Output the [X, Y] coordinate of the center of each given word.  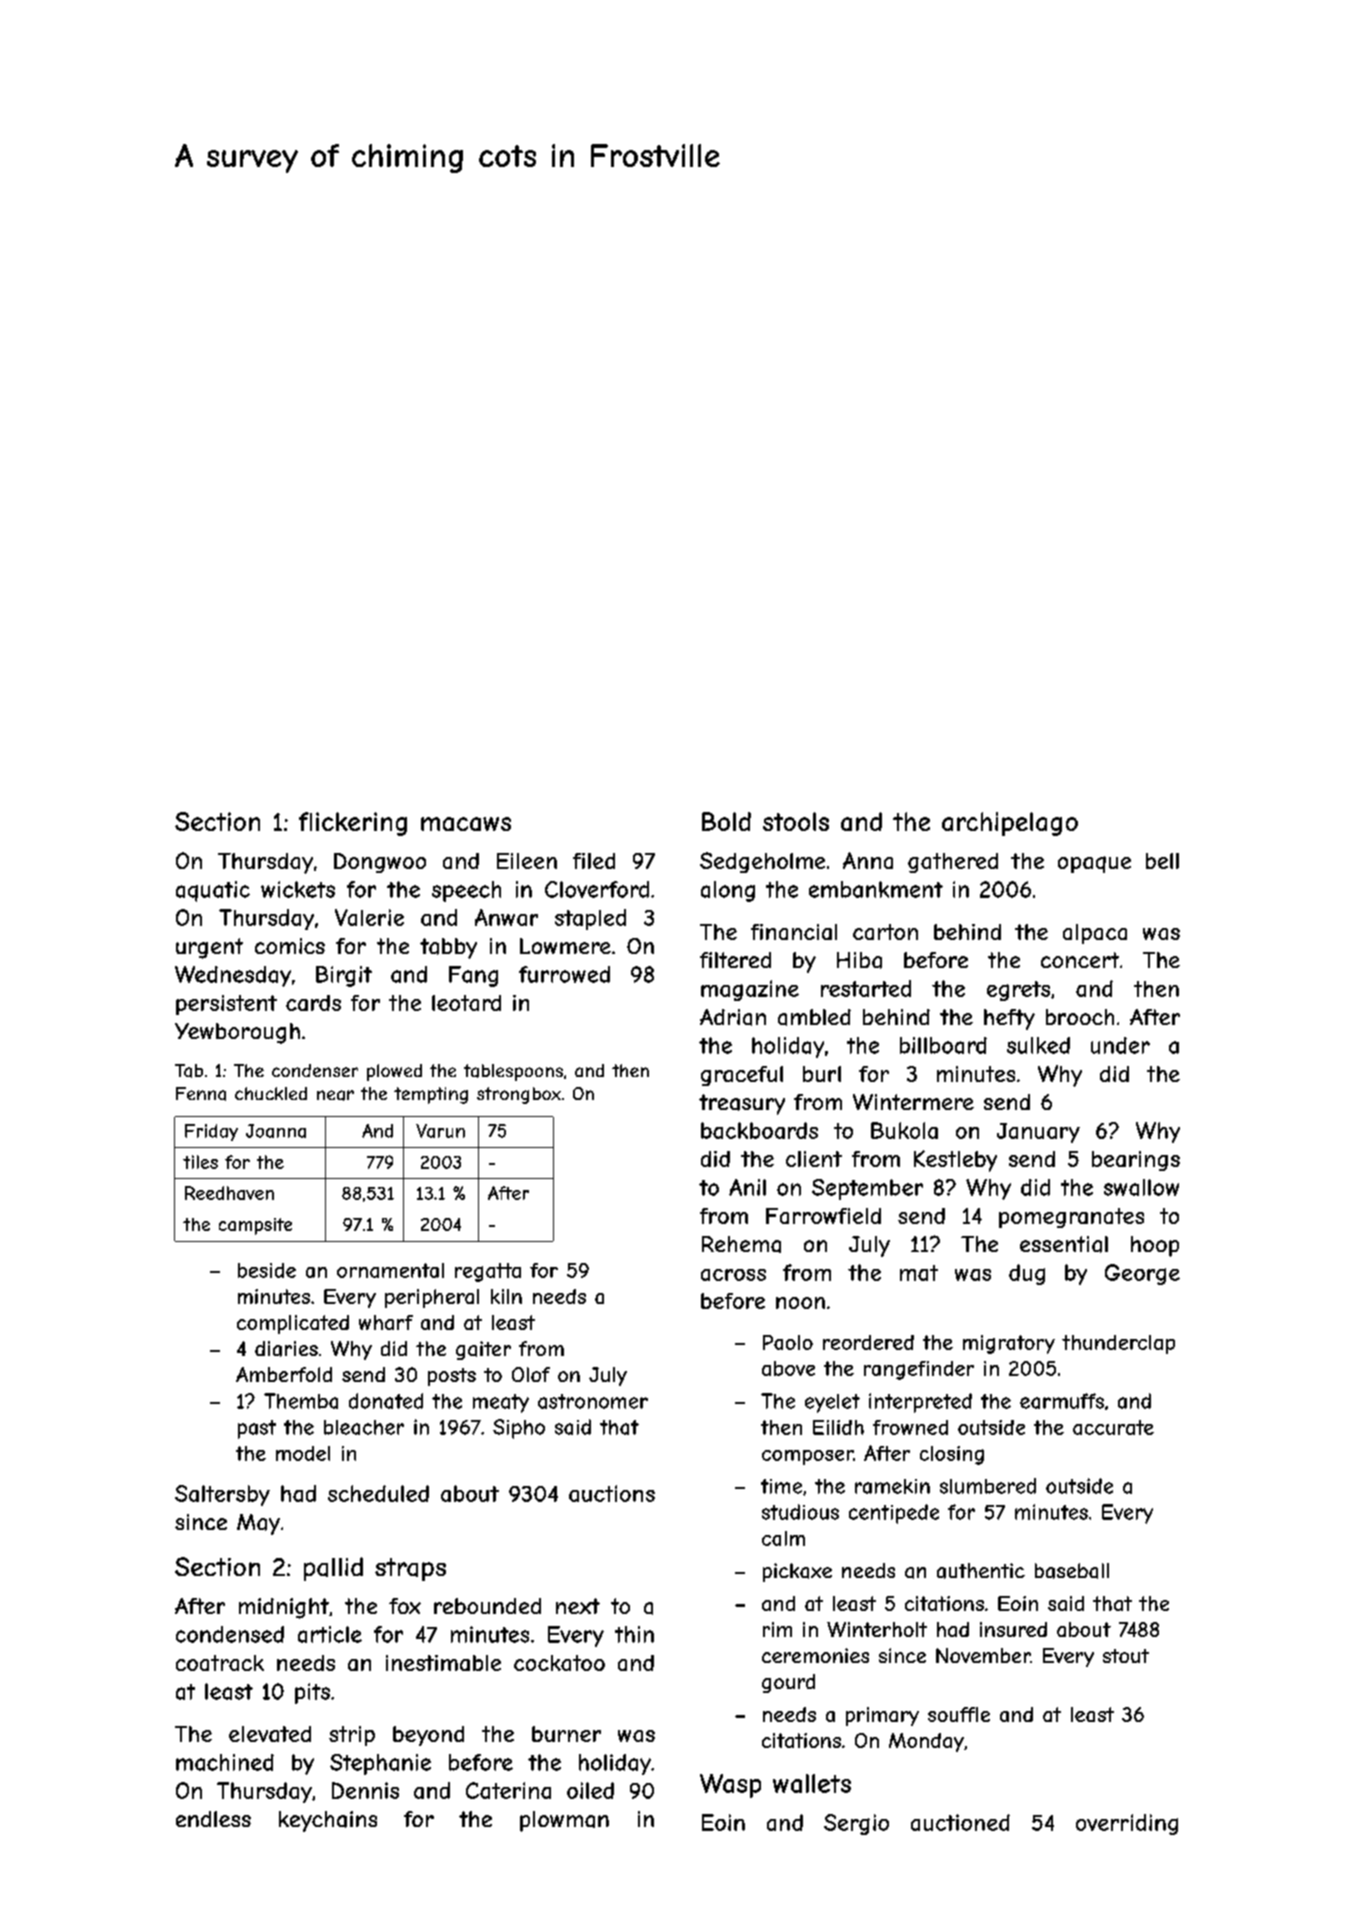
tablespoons [513, 1072]
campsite [255, 1226]
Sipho [519, 1429]
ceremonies [815, 1655]
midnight [284, 1608]
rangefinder [919, 1370]
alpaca [1095, 934]
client [814, 1159]
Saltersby [222, 1495]
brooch [1080, 1017]
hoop [1155, 1246]
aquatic [213, 891]
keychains [328, 1821]
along [728, 891]
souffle [959, 1714]
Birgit [344, 976]
